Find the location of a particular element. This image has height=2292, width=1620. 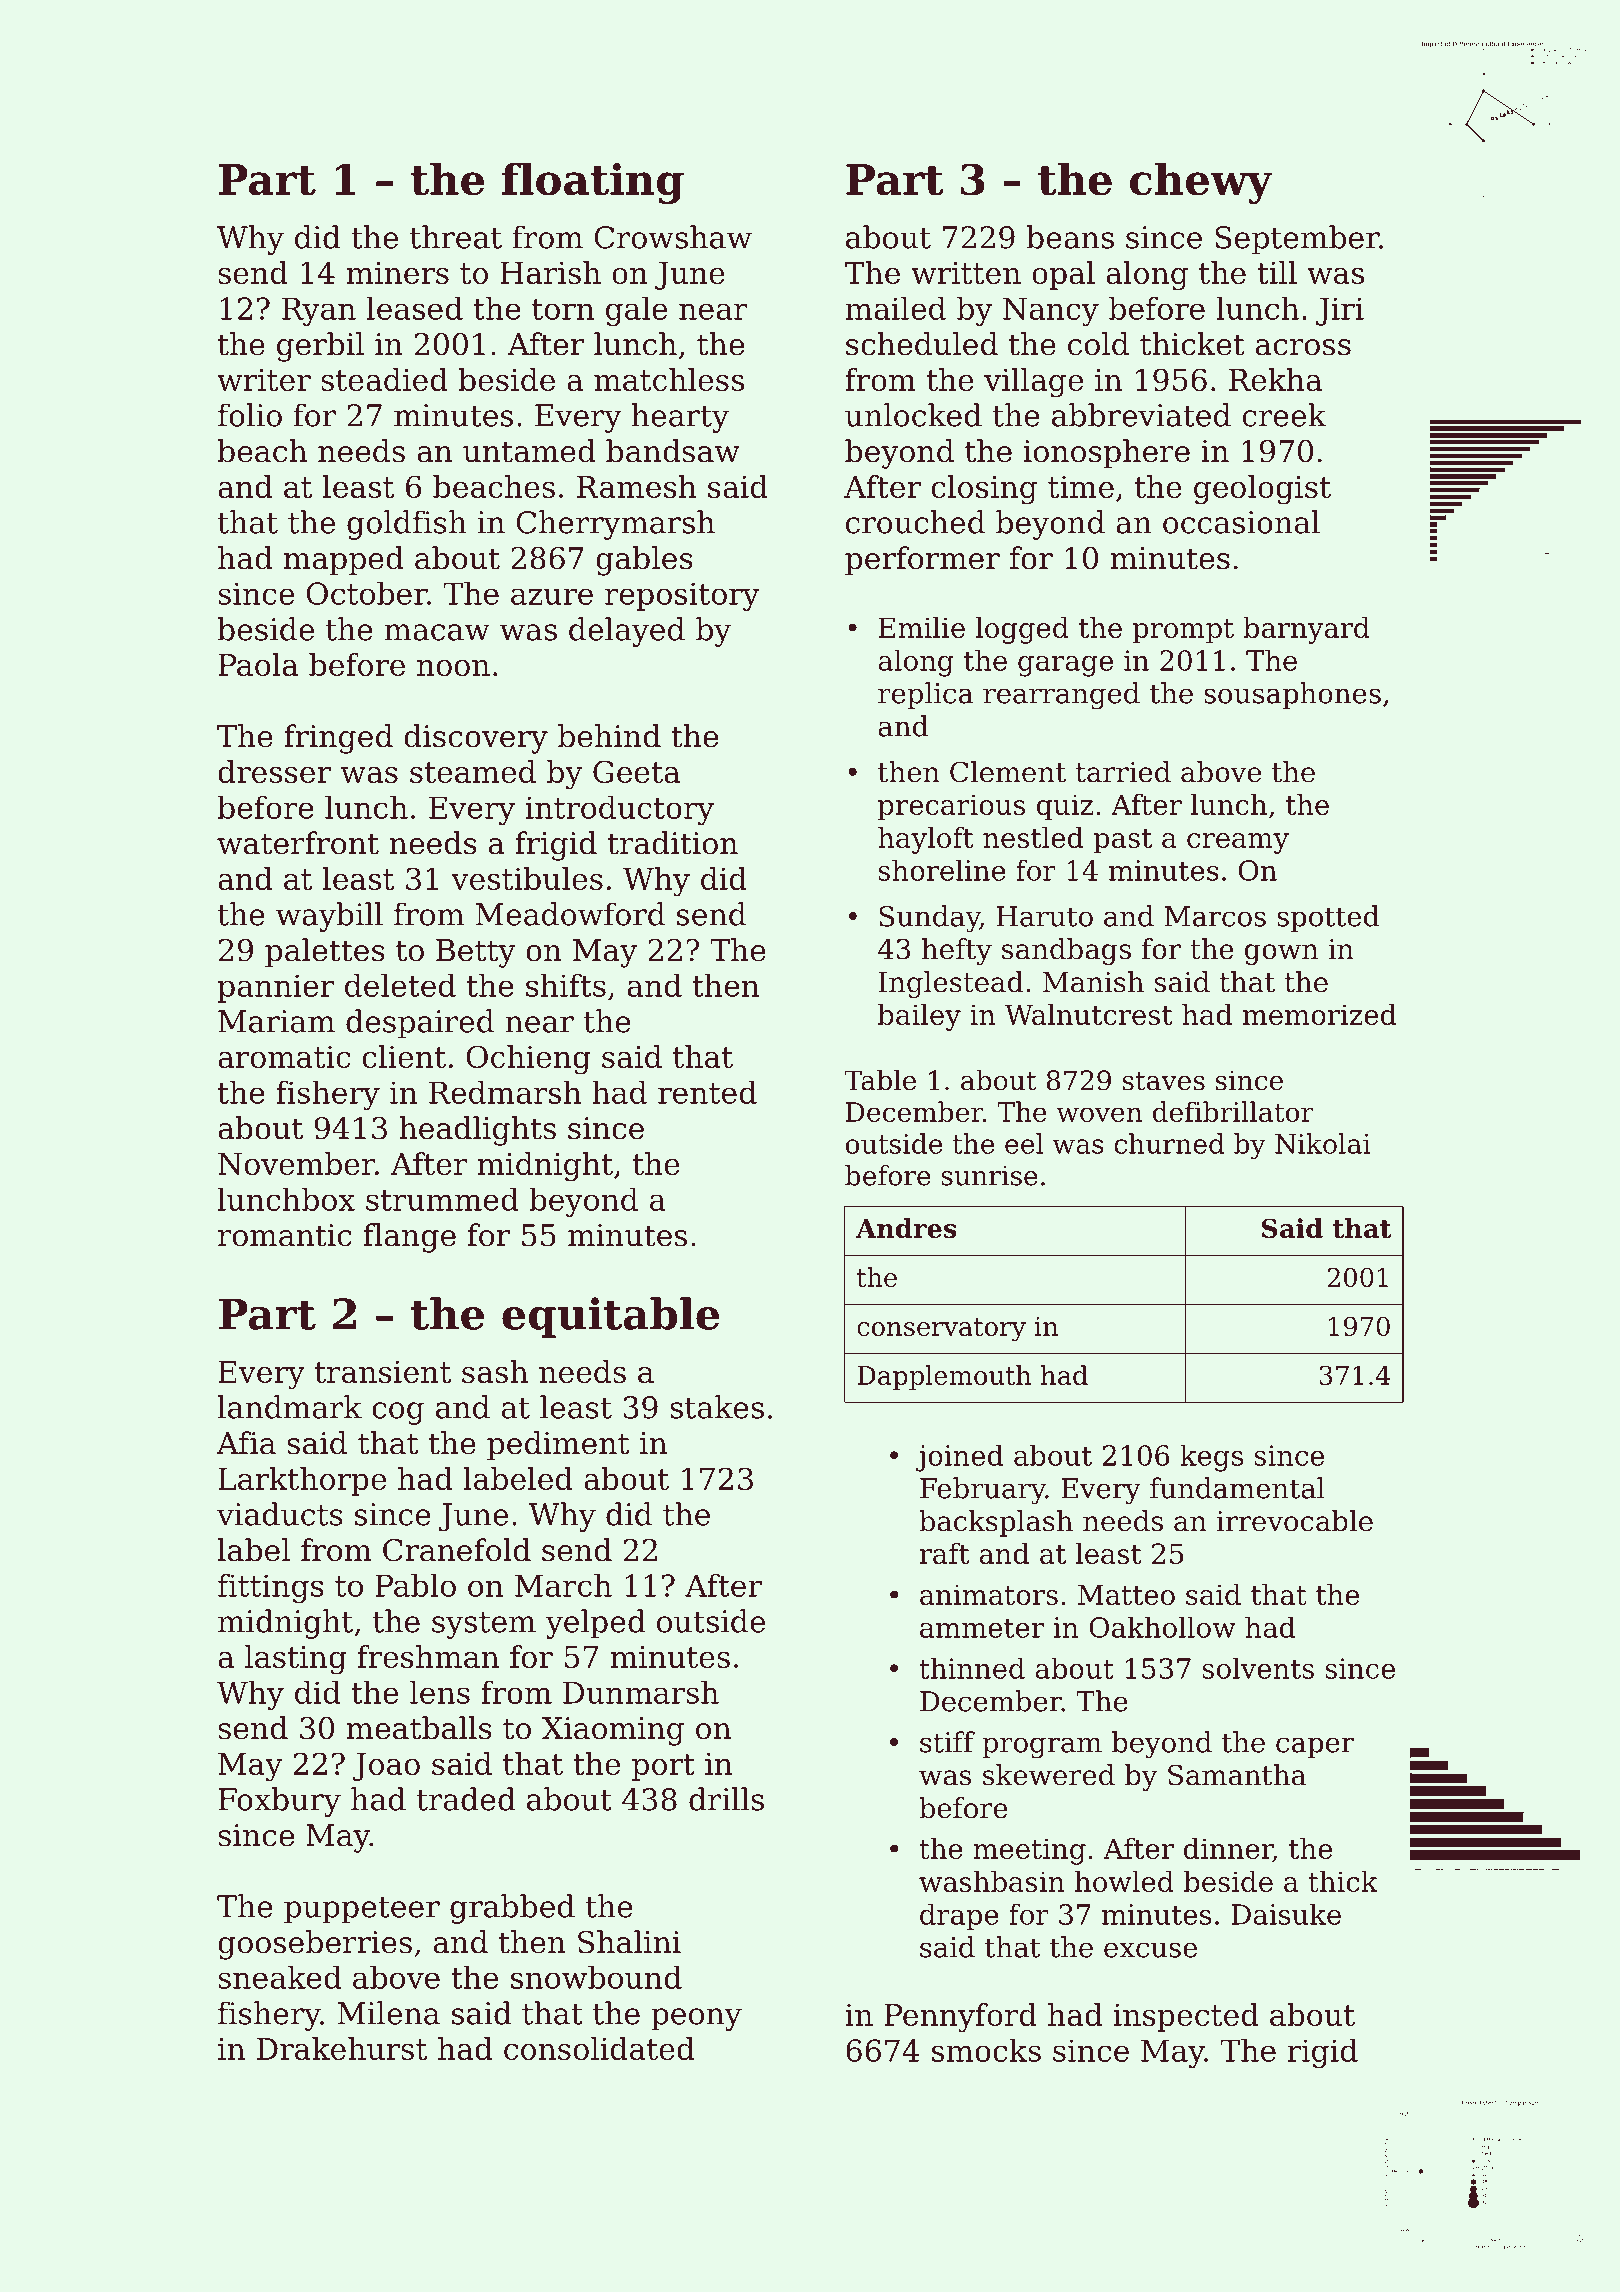

chewy is located at coordinates (1201, 183).
